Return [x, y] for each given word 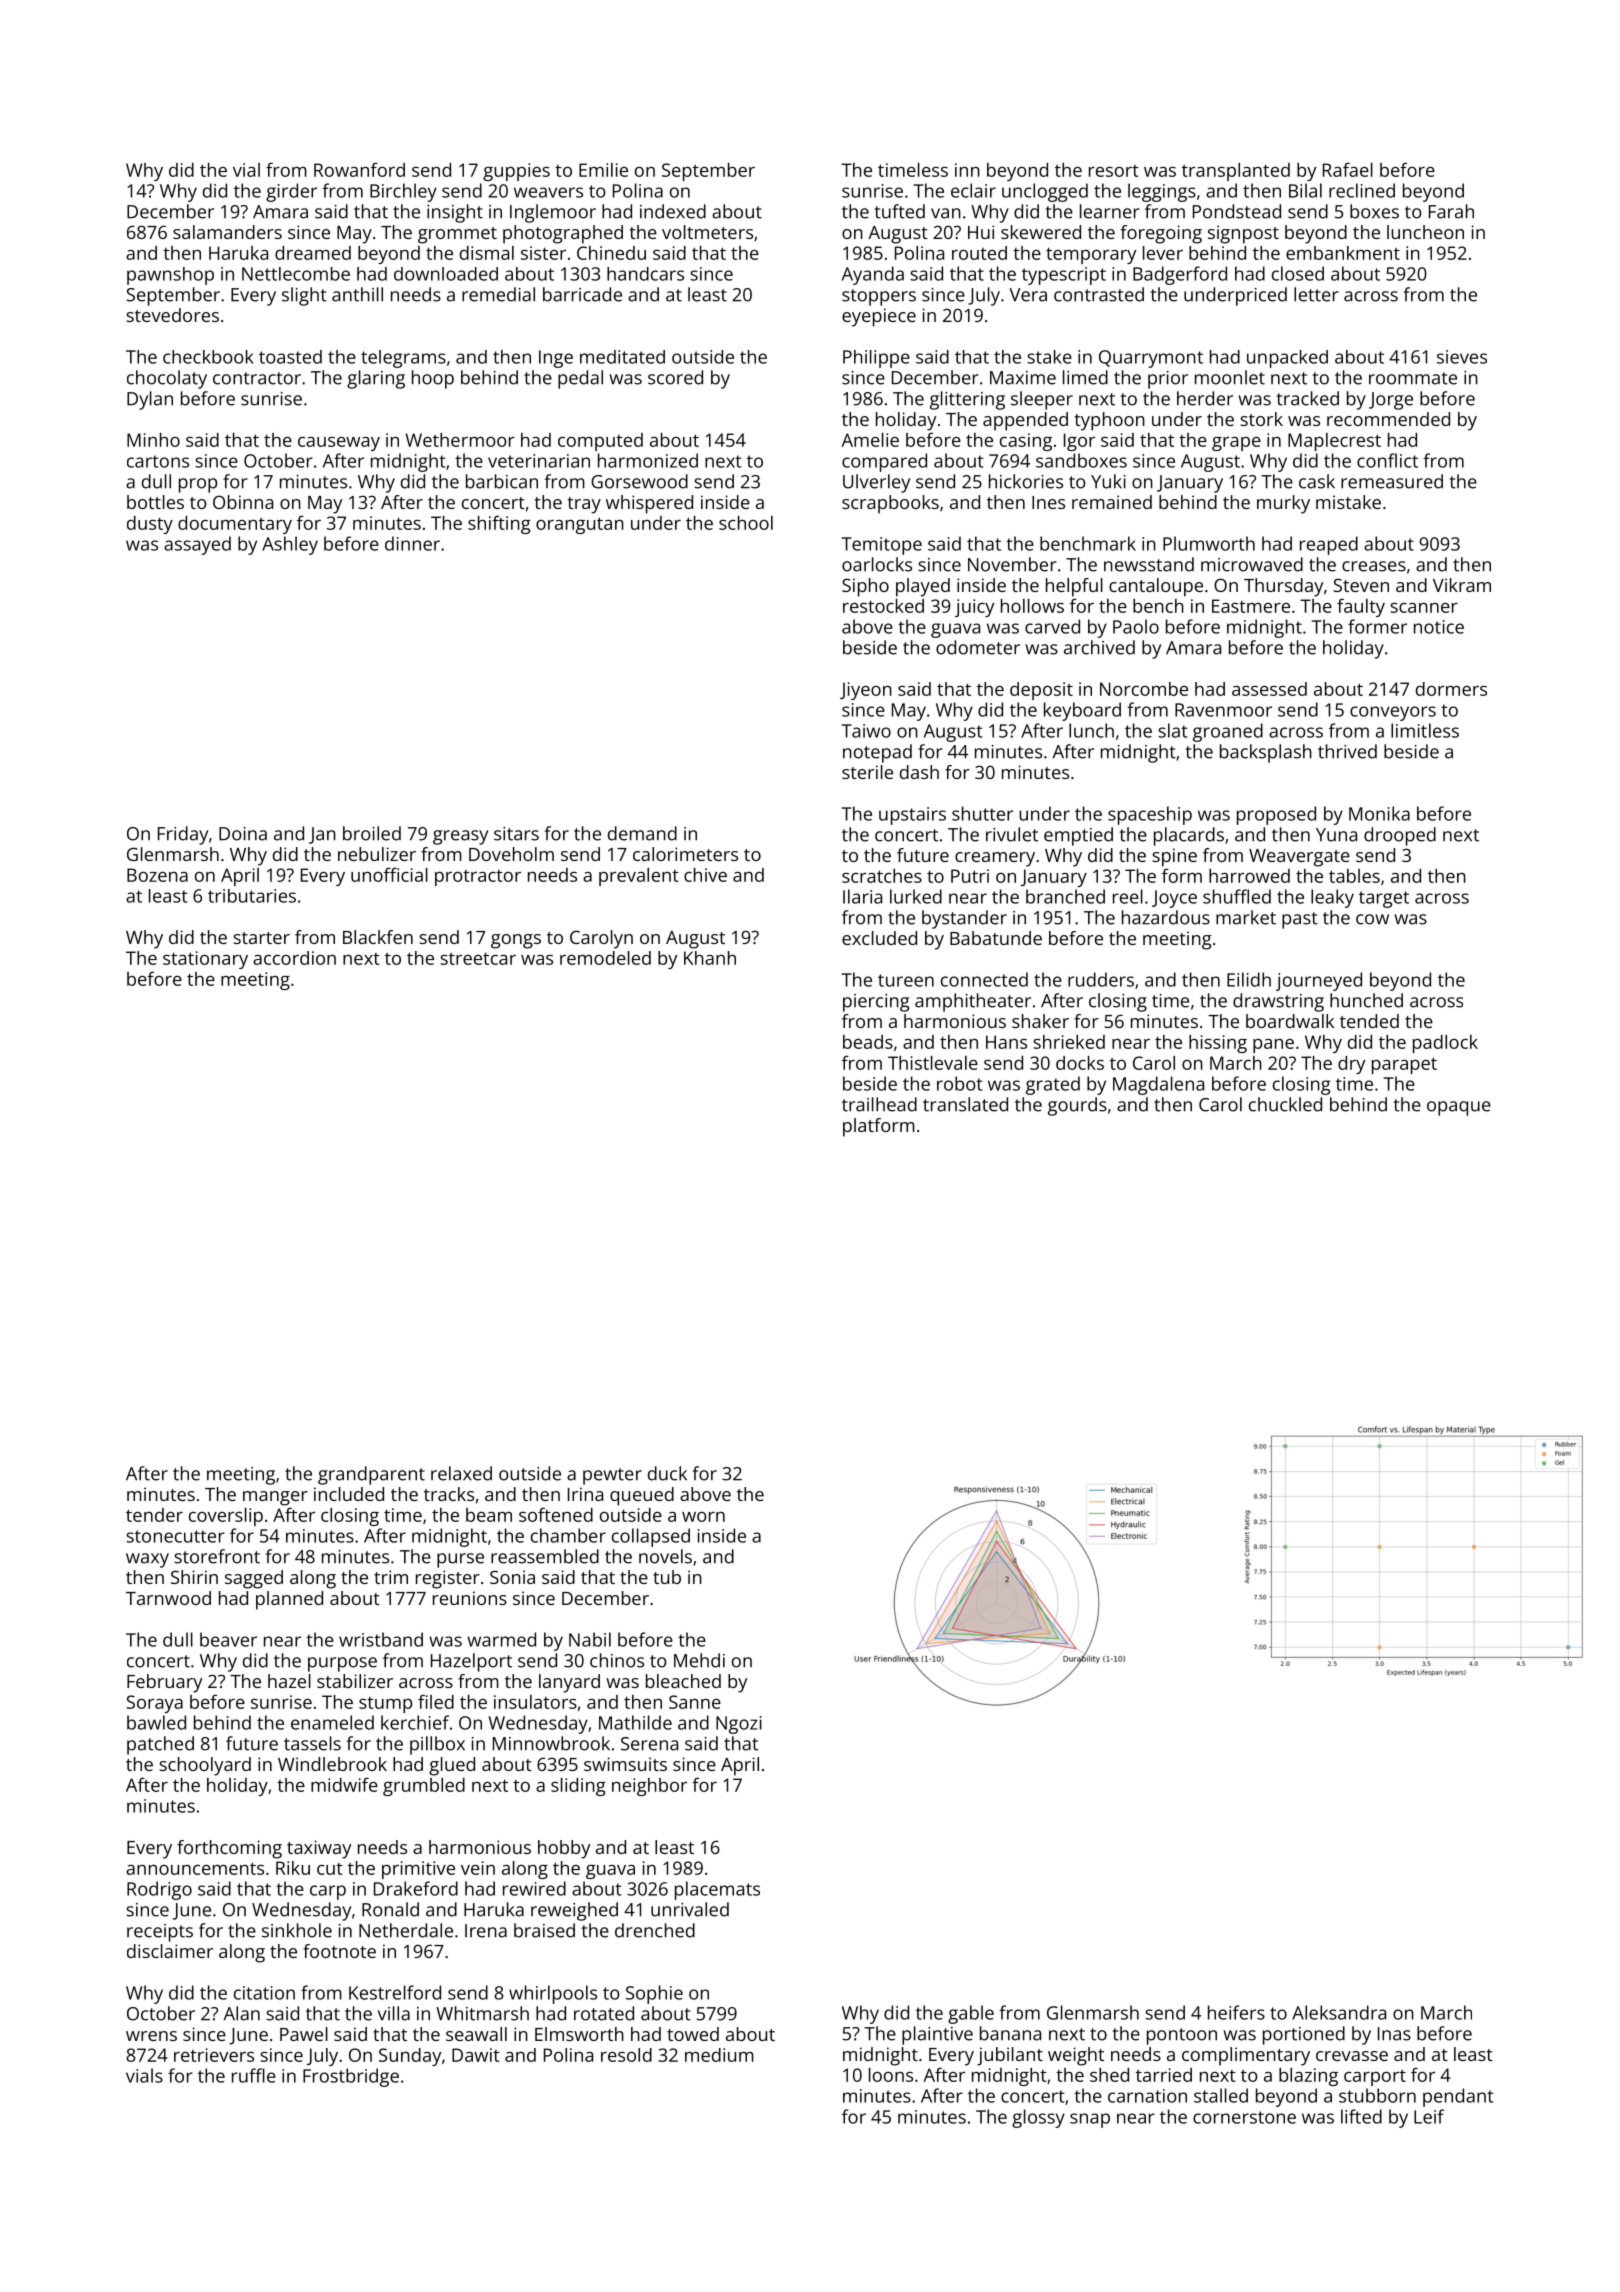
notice [1439, 627]
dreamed [313, 253]
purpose [342, 1664]
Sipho [865, 587]
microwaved [1252, 564]
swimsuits [625, 1764]
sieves [1462, 357]
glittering [967, 400]
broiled [372, 833]
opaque [1459, 1108]
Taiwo [866, 731]
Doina [243, 834]
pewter [612, 1476]
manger [275, 1498]
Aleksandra [1339, 2012]
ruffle [254, 2075]
